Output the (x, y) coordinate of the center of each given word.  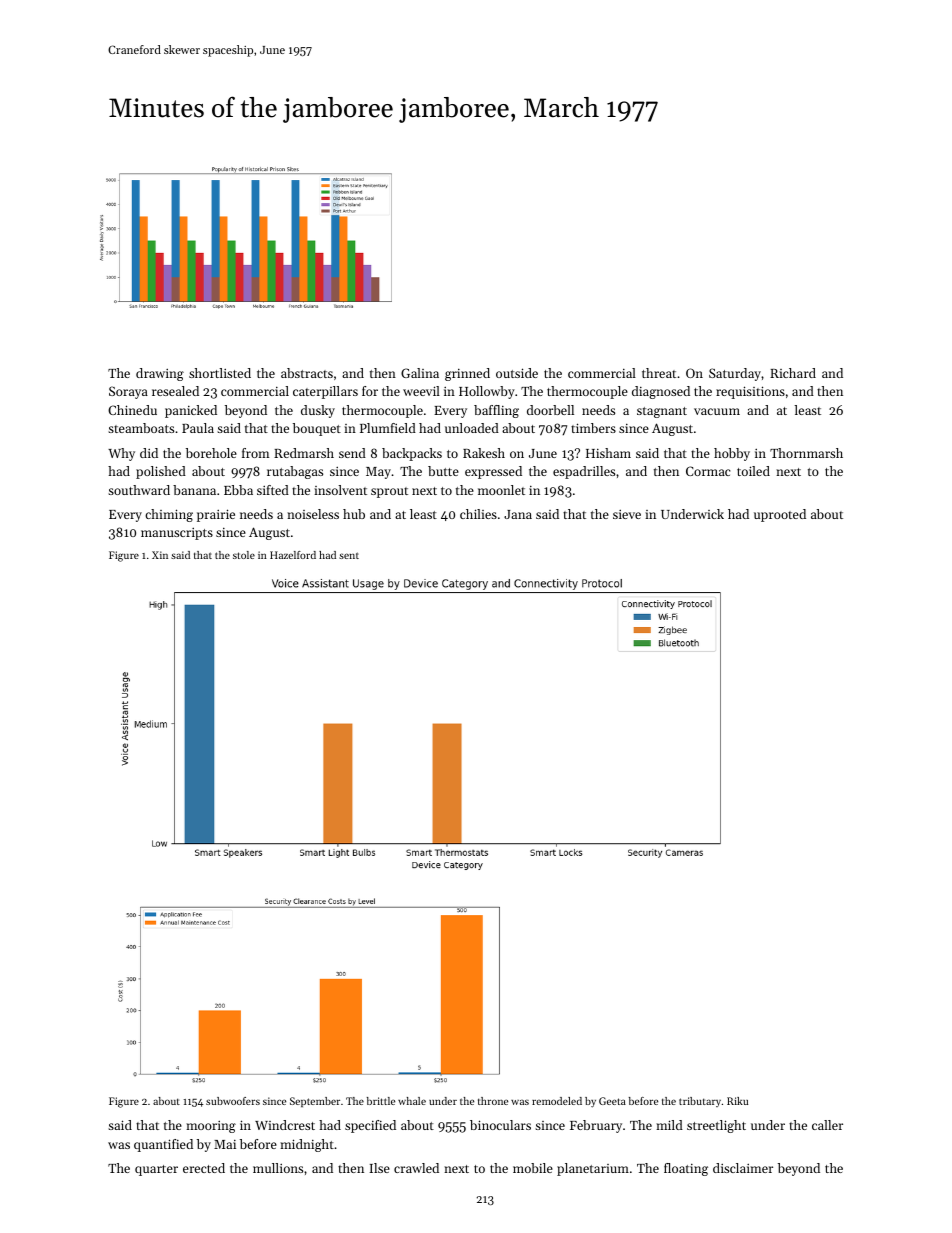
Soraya (128, 392)
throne (493, 1101)
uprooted (780, 515)
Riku (737, 1101)
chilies (478, 514)
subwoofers (233, 1101)
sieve (627, 514)
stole (244, 555)
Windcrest (285, 1125)
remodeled (557, 1101)
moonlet (501, 490)
